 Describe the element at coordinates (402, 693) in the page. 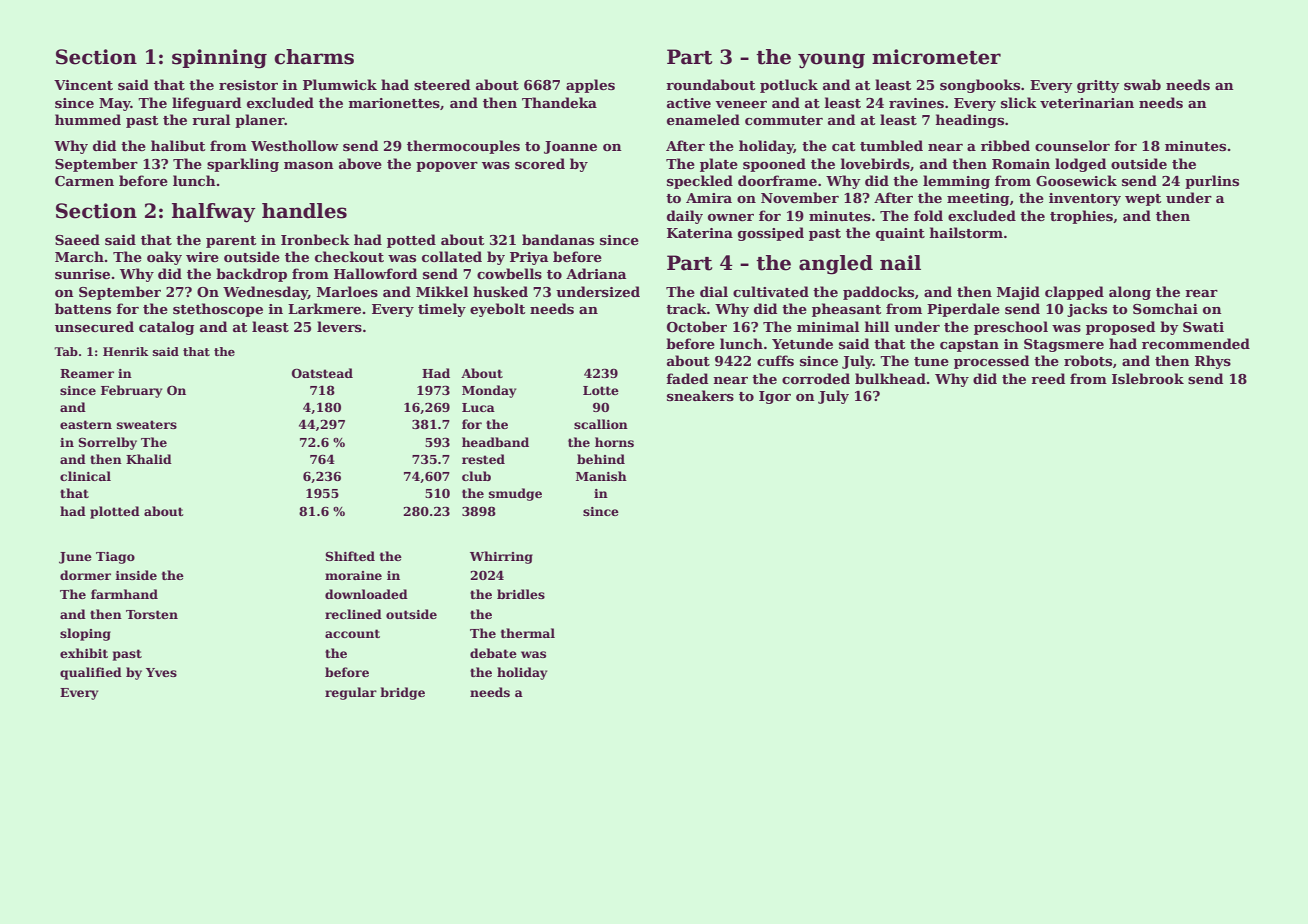

I see `bridge` at that location.
